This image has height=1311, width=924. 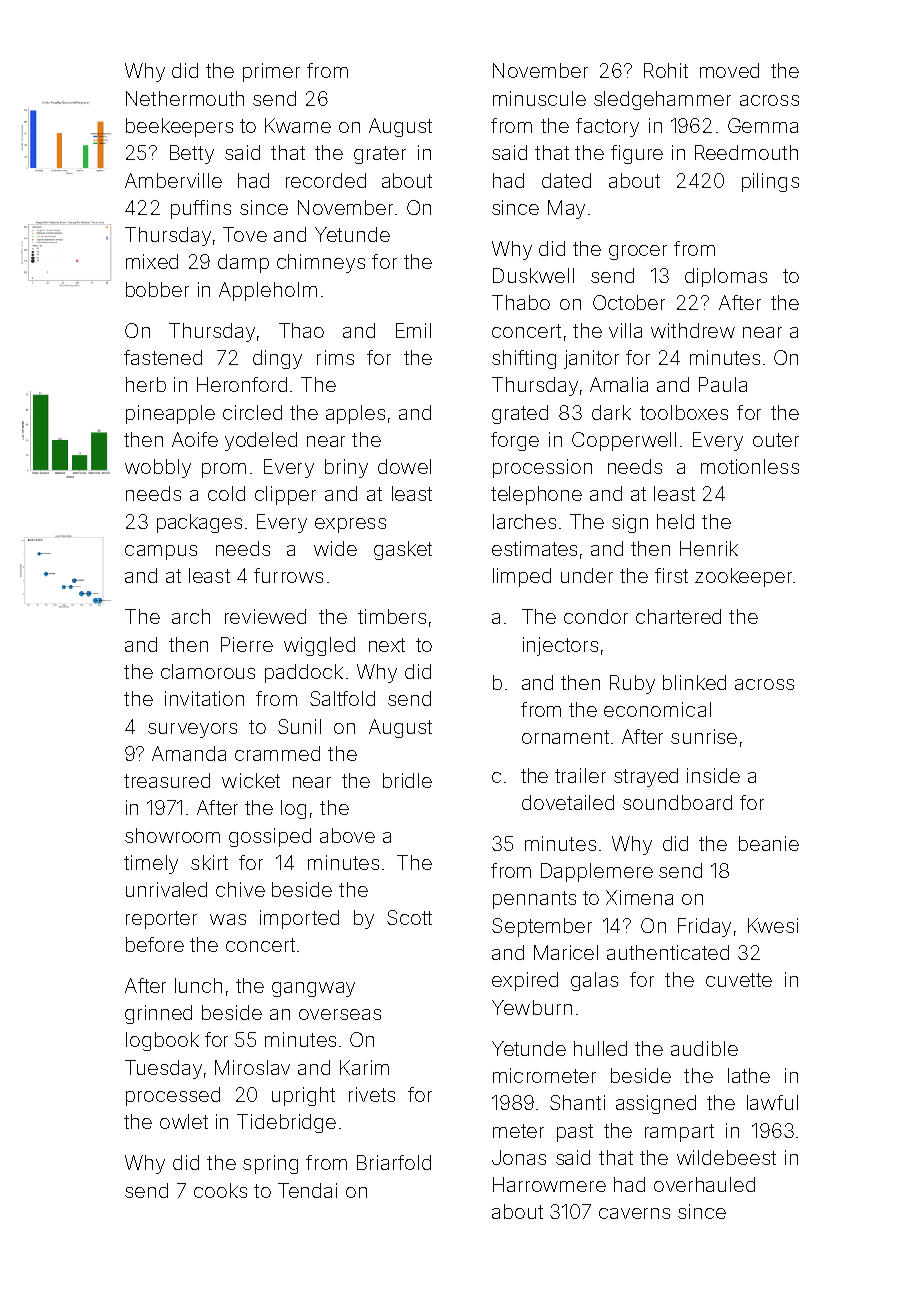 What do you see at coordinates (532, 1007) in the image?
I see `Yewburn` at bounding box center [532, 1007].
